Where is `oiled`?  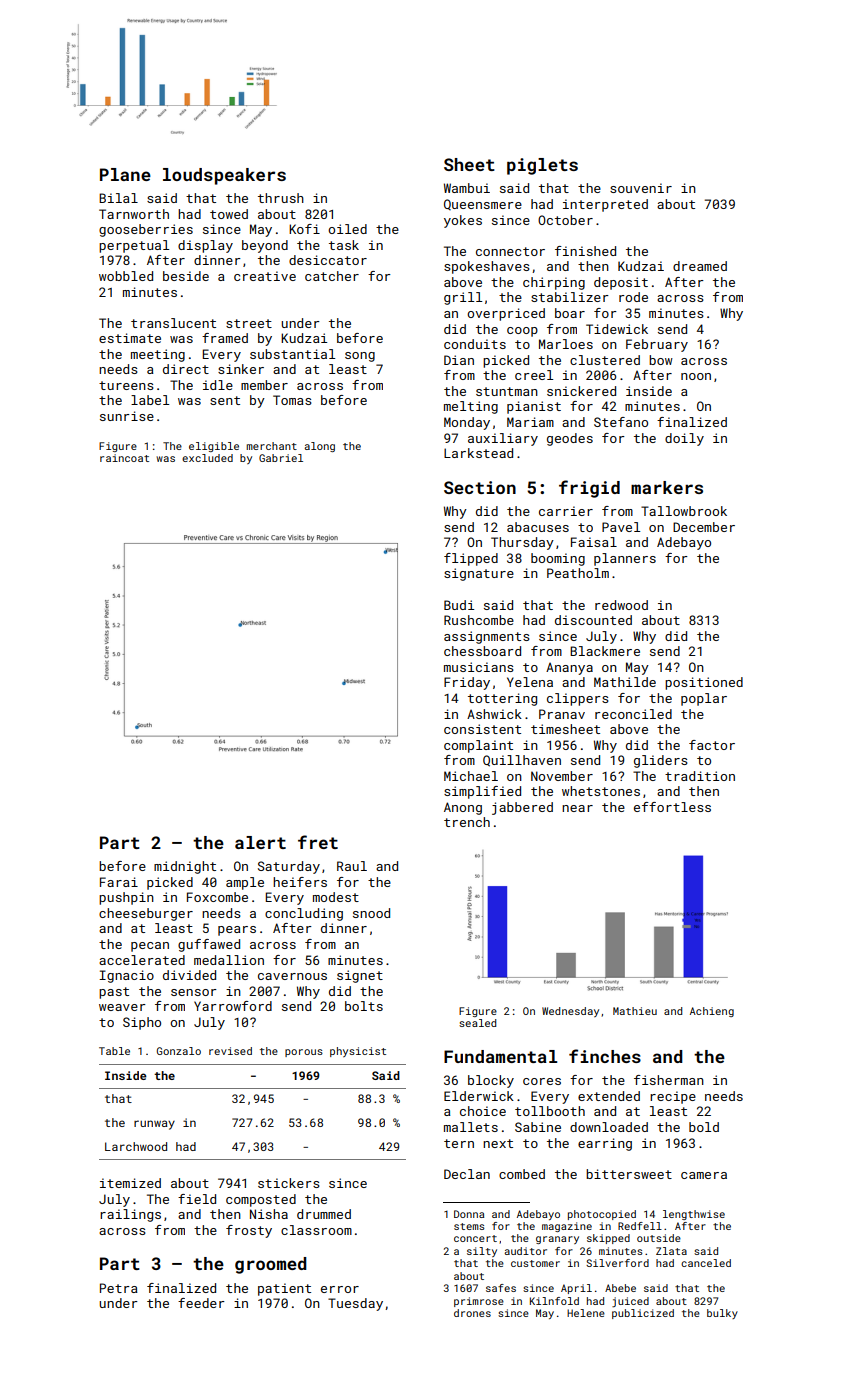 oiled is located at coordinates (347, 229).
